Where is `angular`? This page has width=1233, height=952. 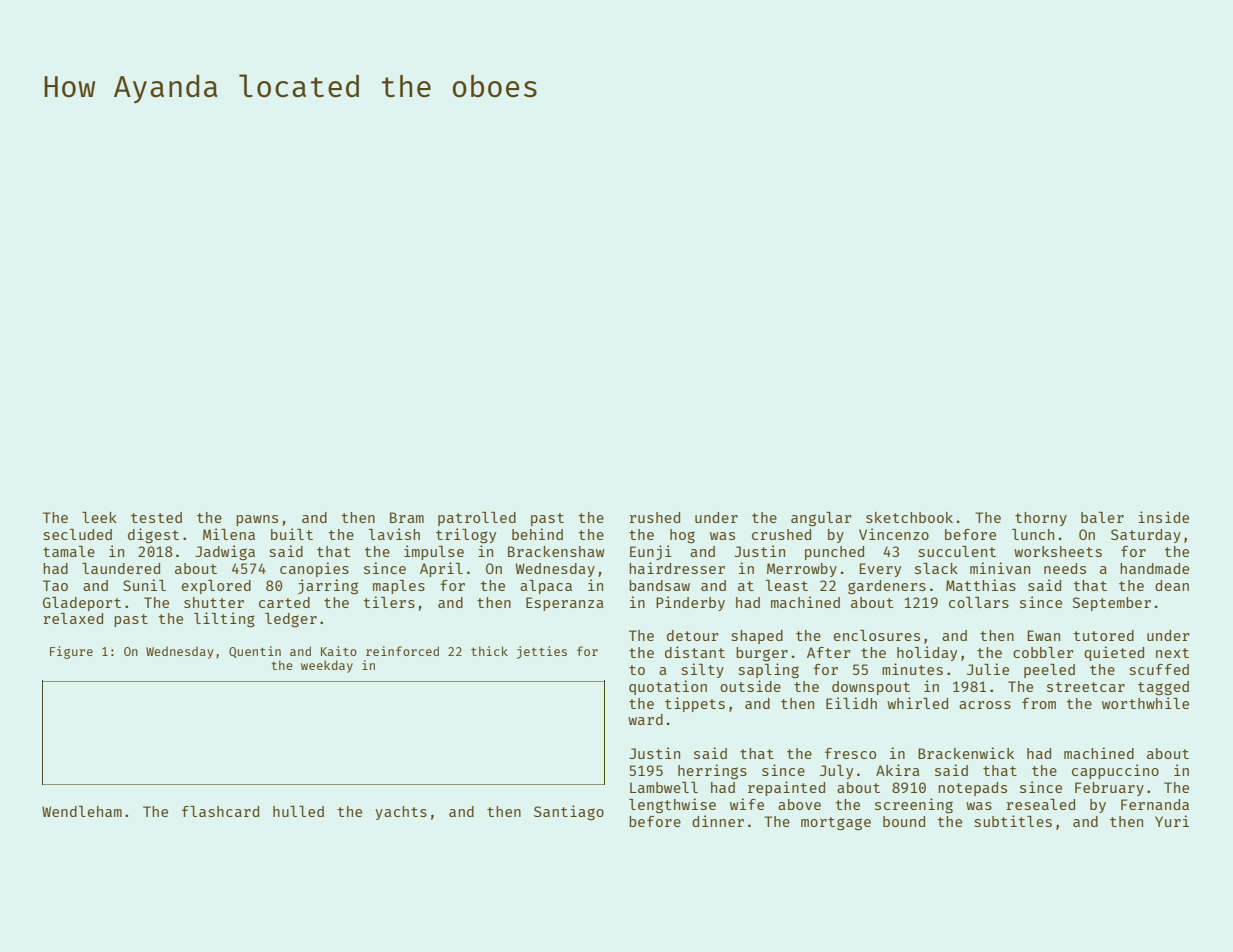
angular is located at coordinates (821, 519).
